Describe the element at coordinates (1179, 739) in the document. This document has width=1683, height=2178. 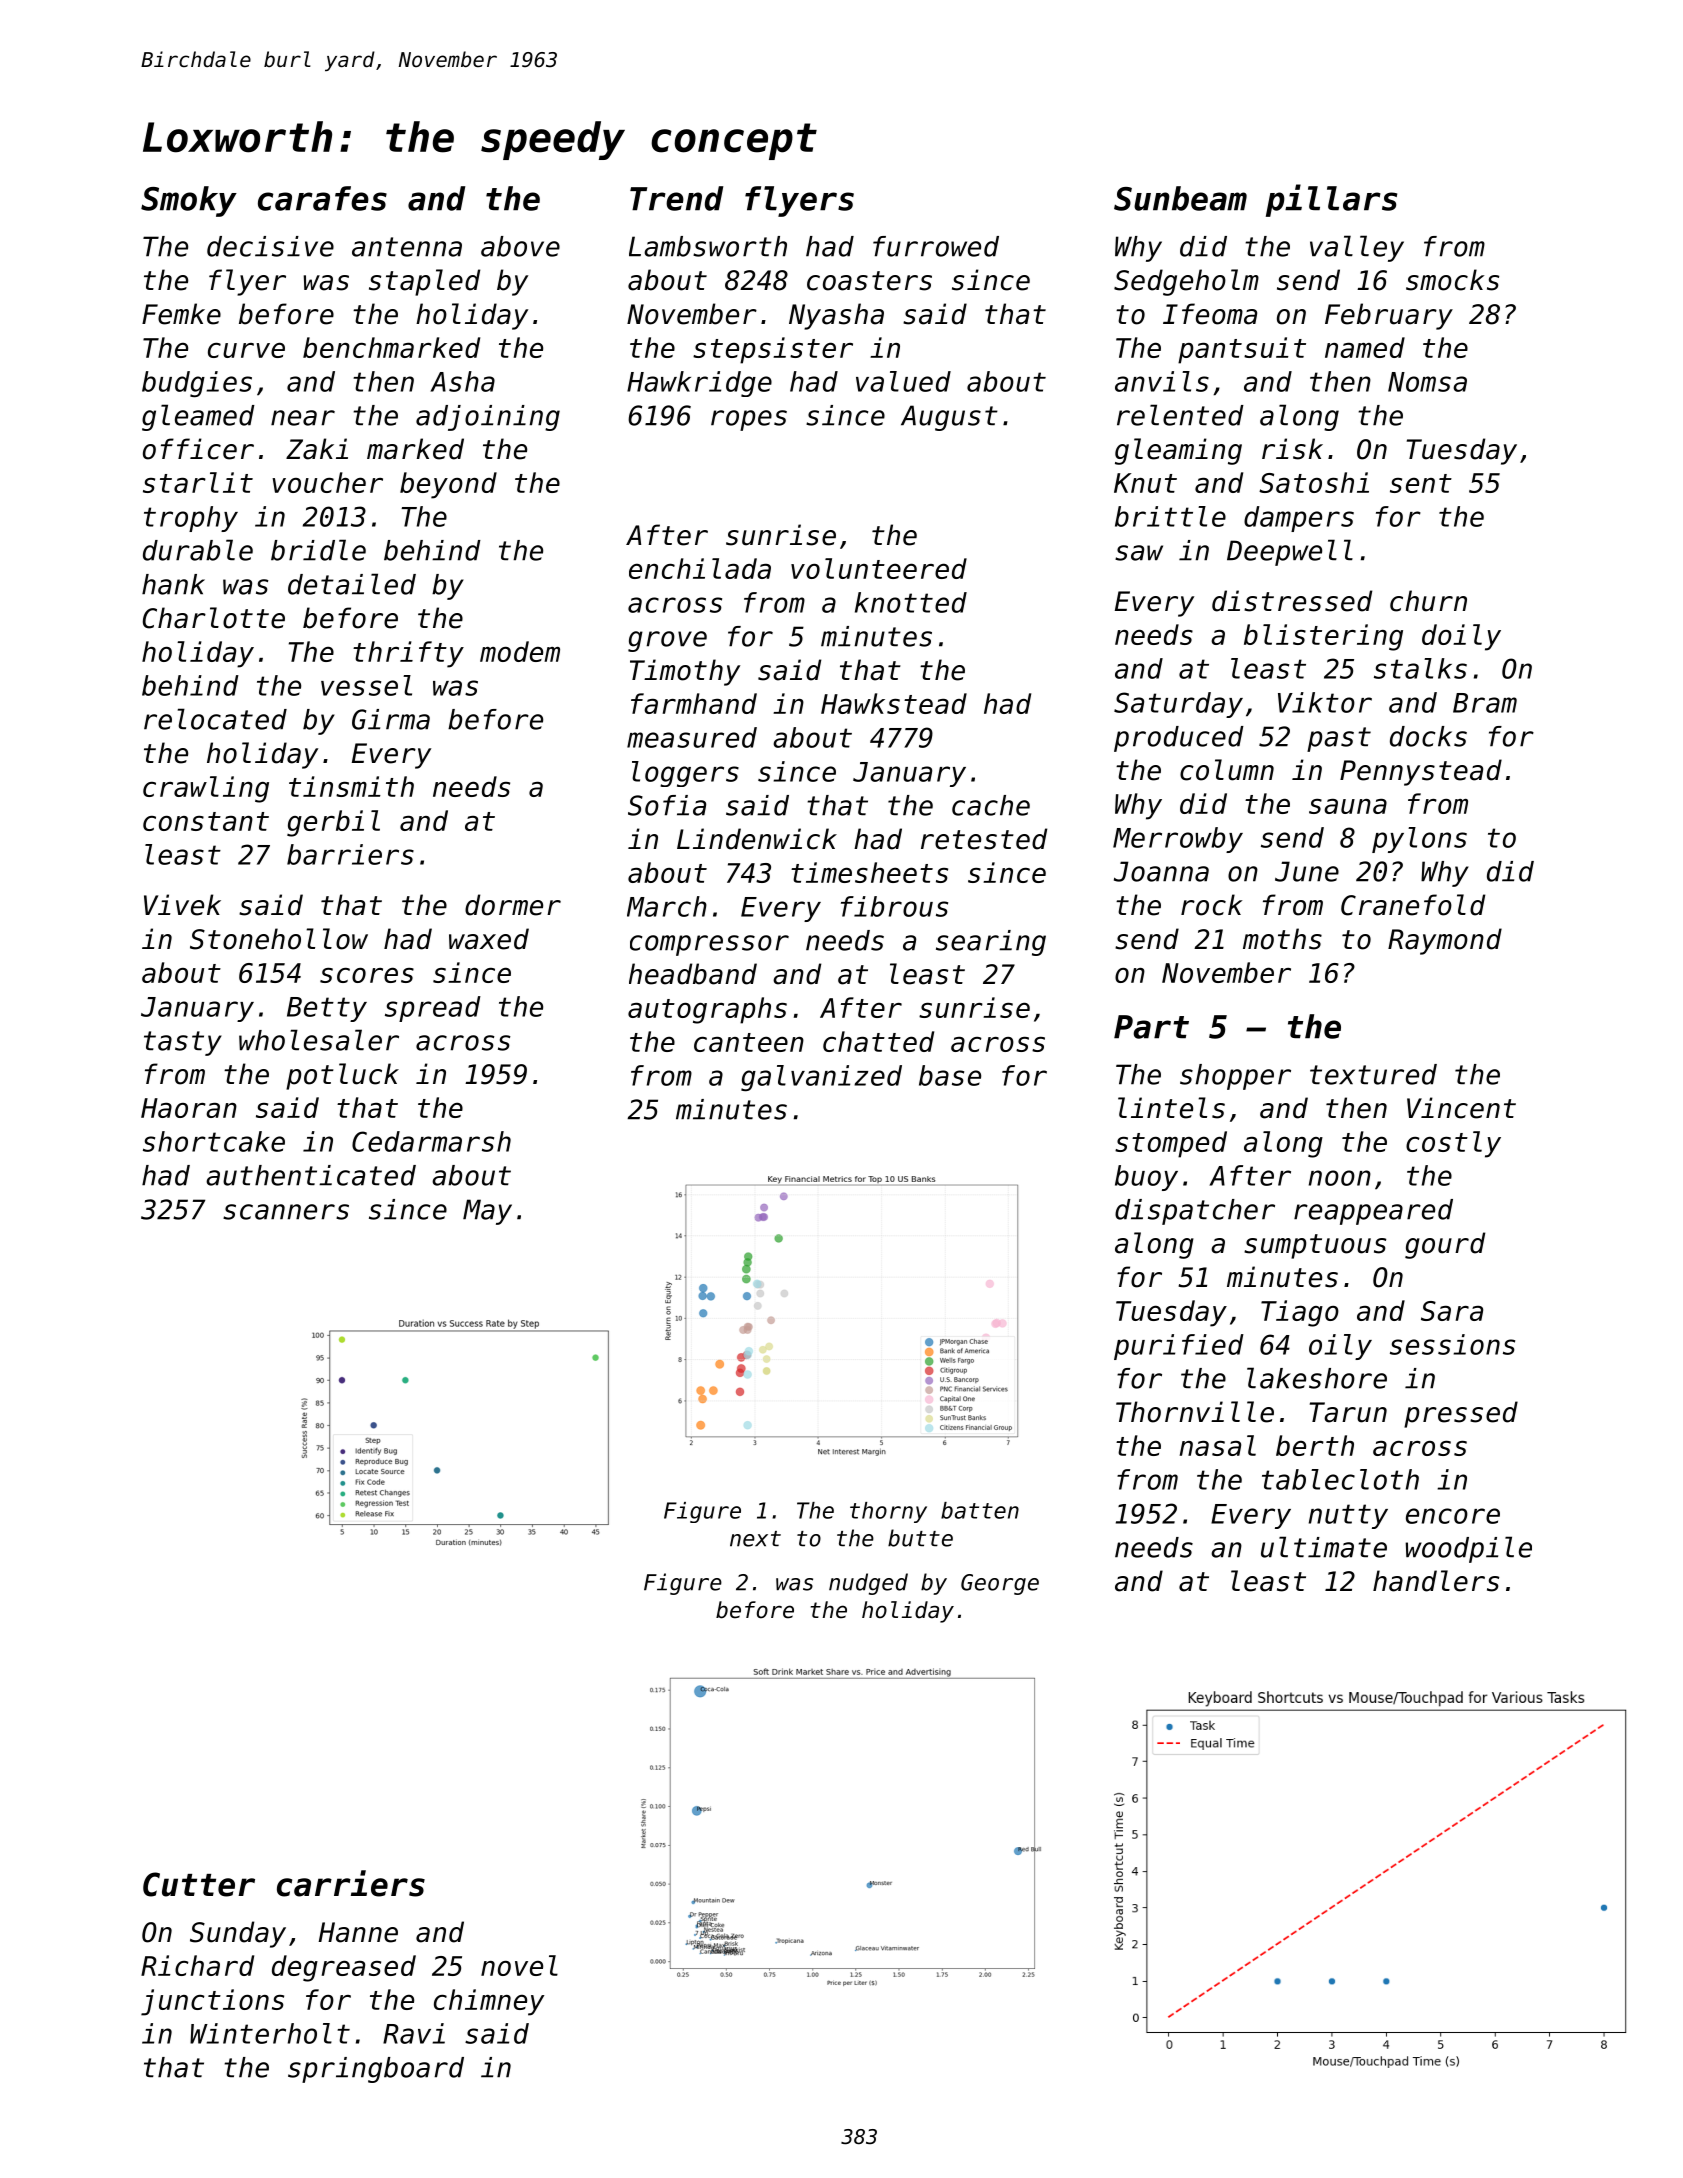
I see `produced` at that location.
